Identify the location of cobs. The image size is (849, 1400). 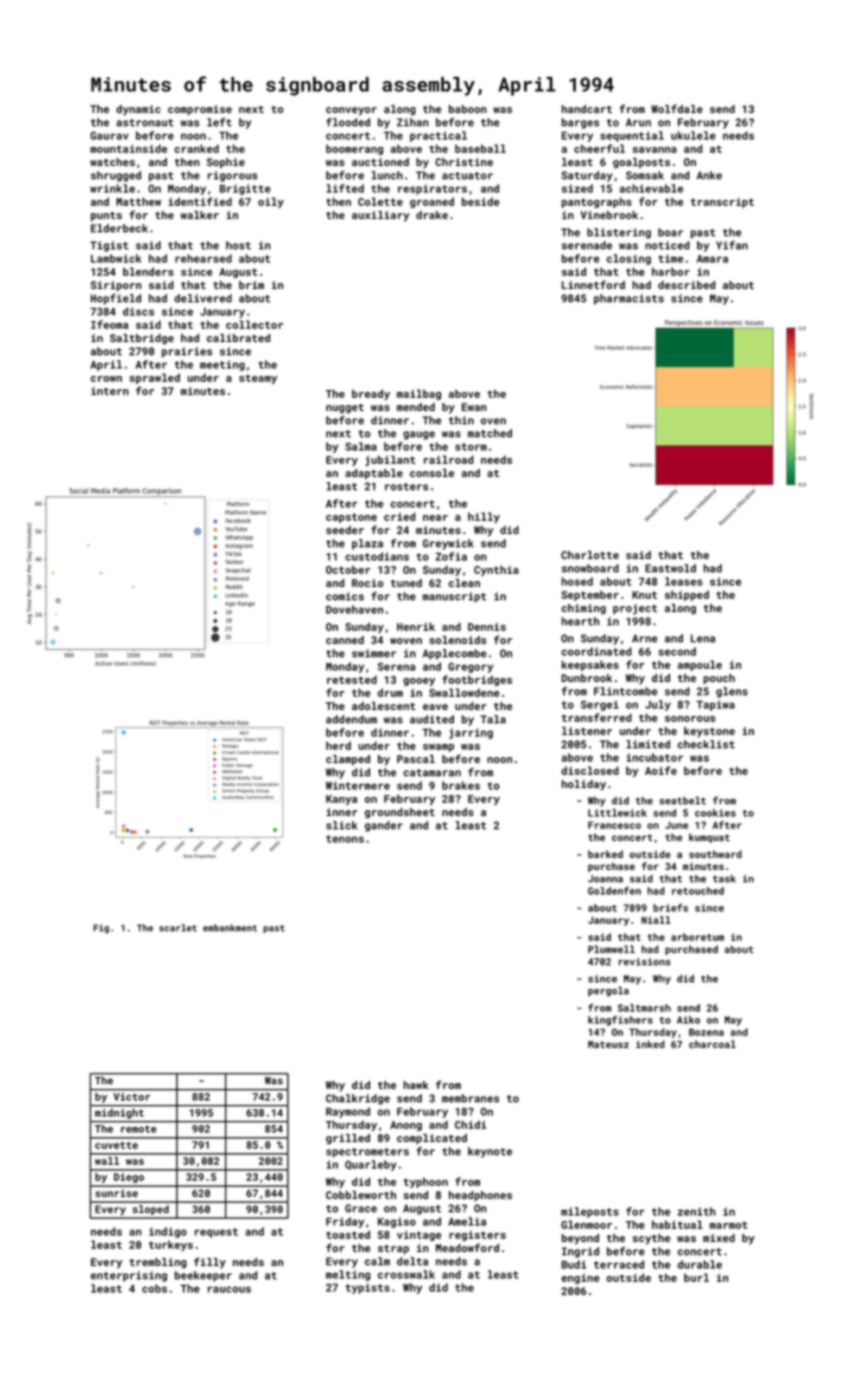
(154, 1288).
